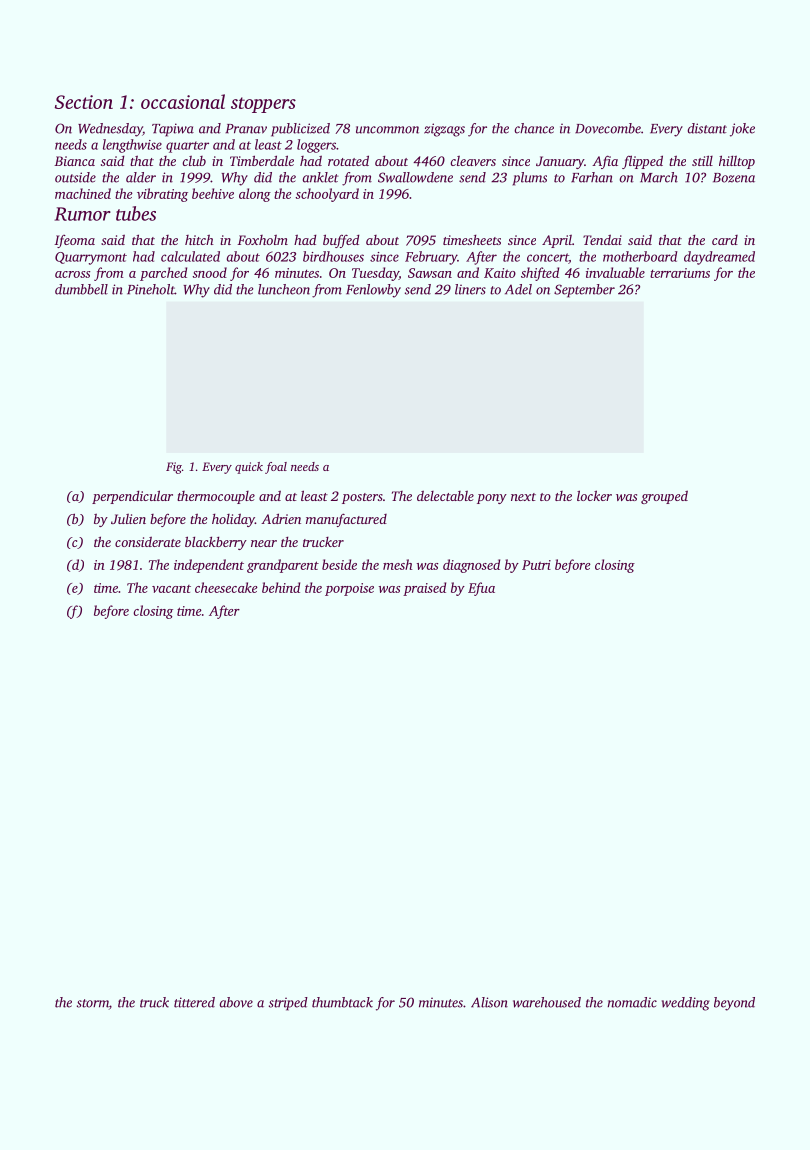  Describe the element at coordinates (547, 1002) in the screenshot. I see `warehoused` at that location.
